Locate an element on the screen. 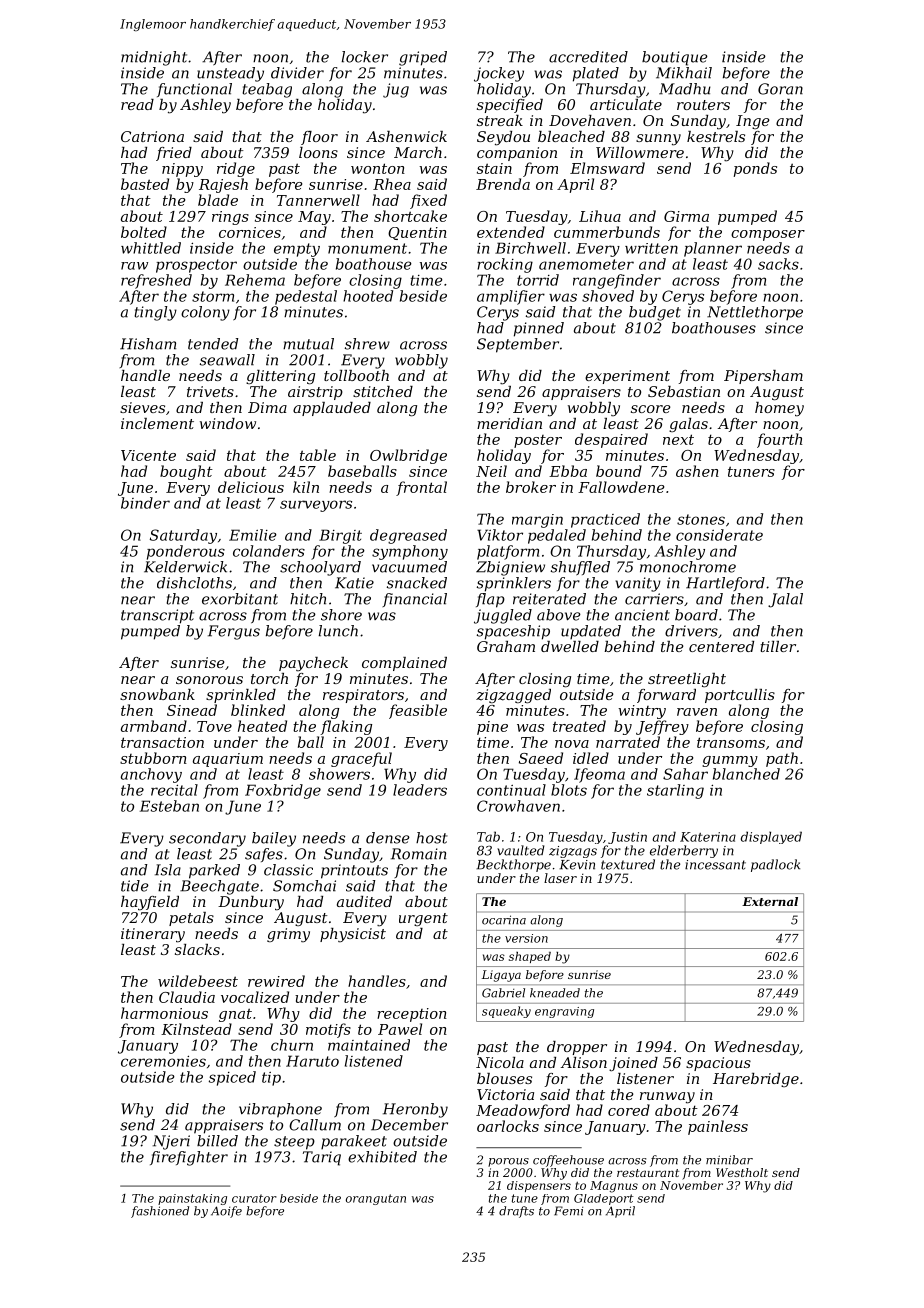  Njeri is located at coordinates (171, 1142).
